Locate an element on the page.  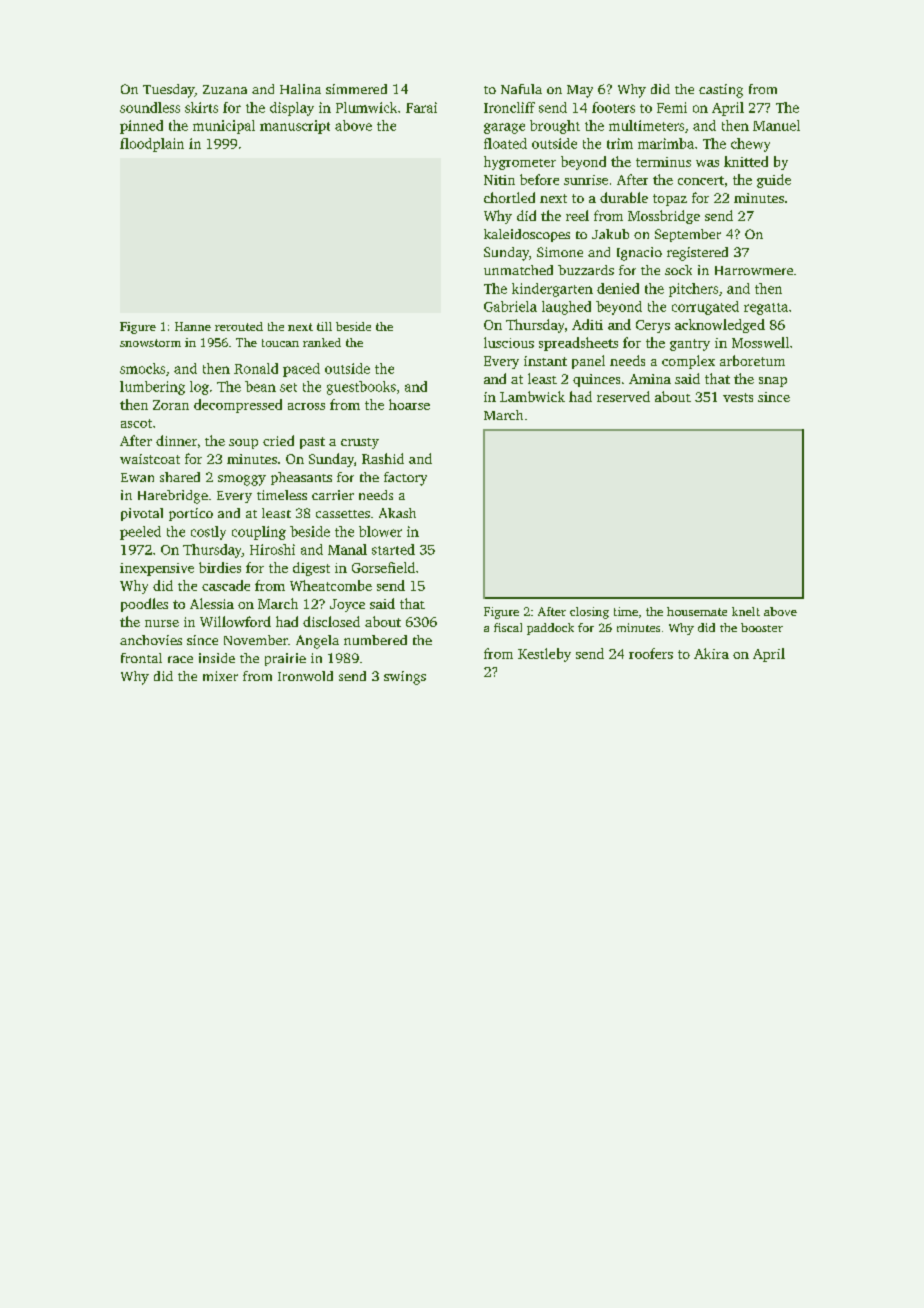
closing is located at coordinates (589, 613).
